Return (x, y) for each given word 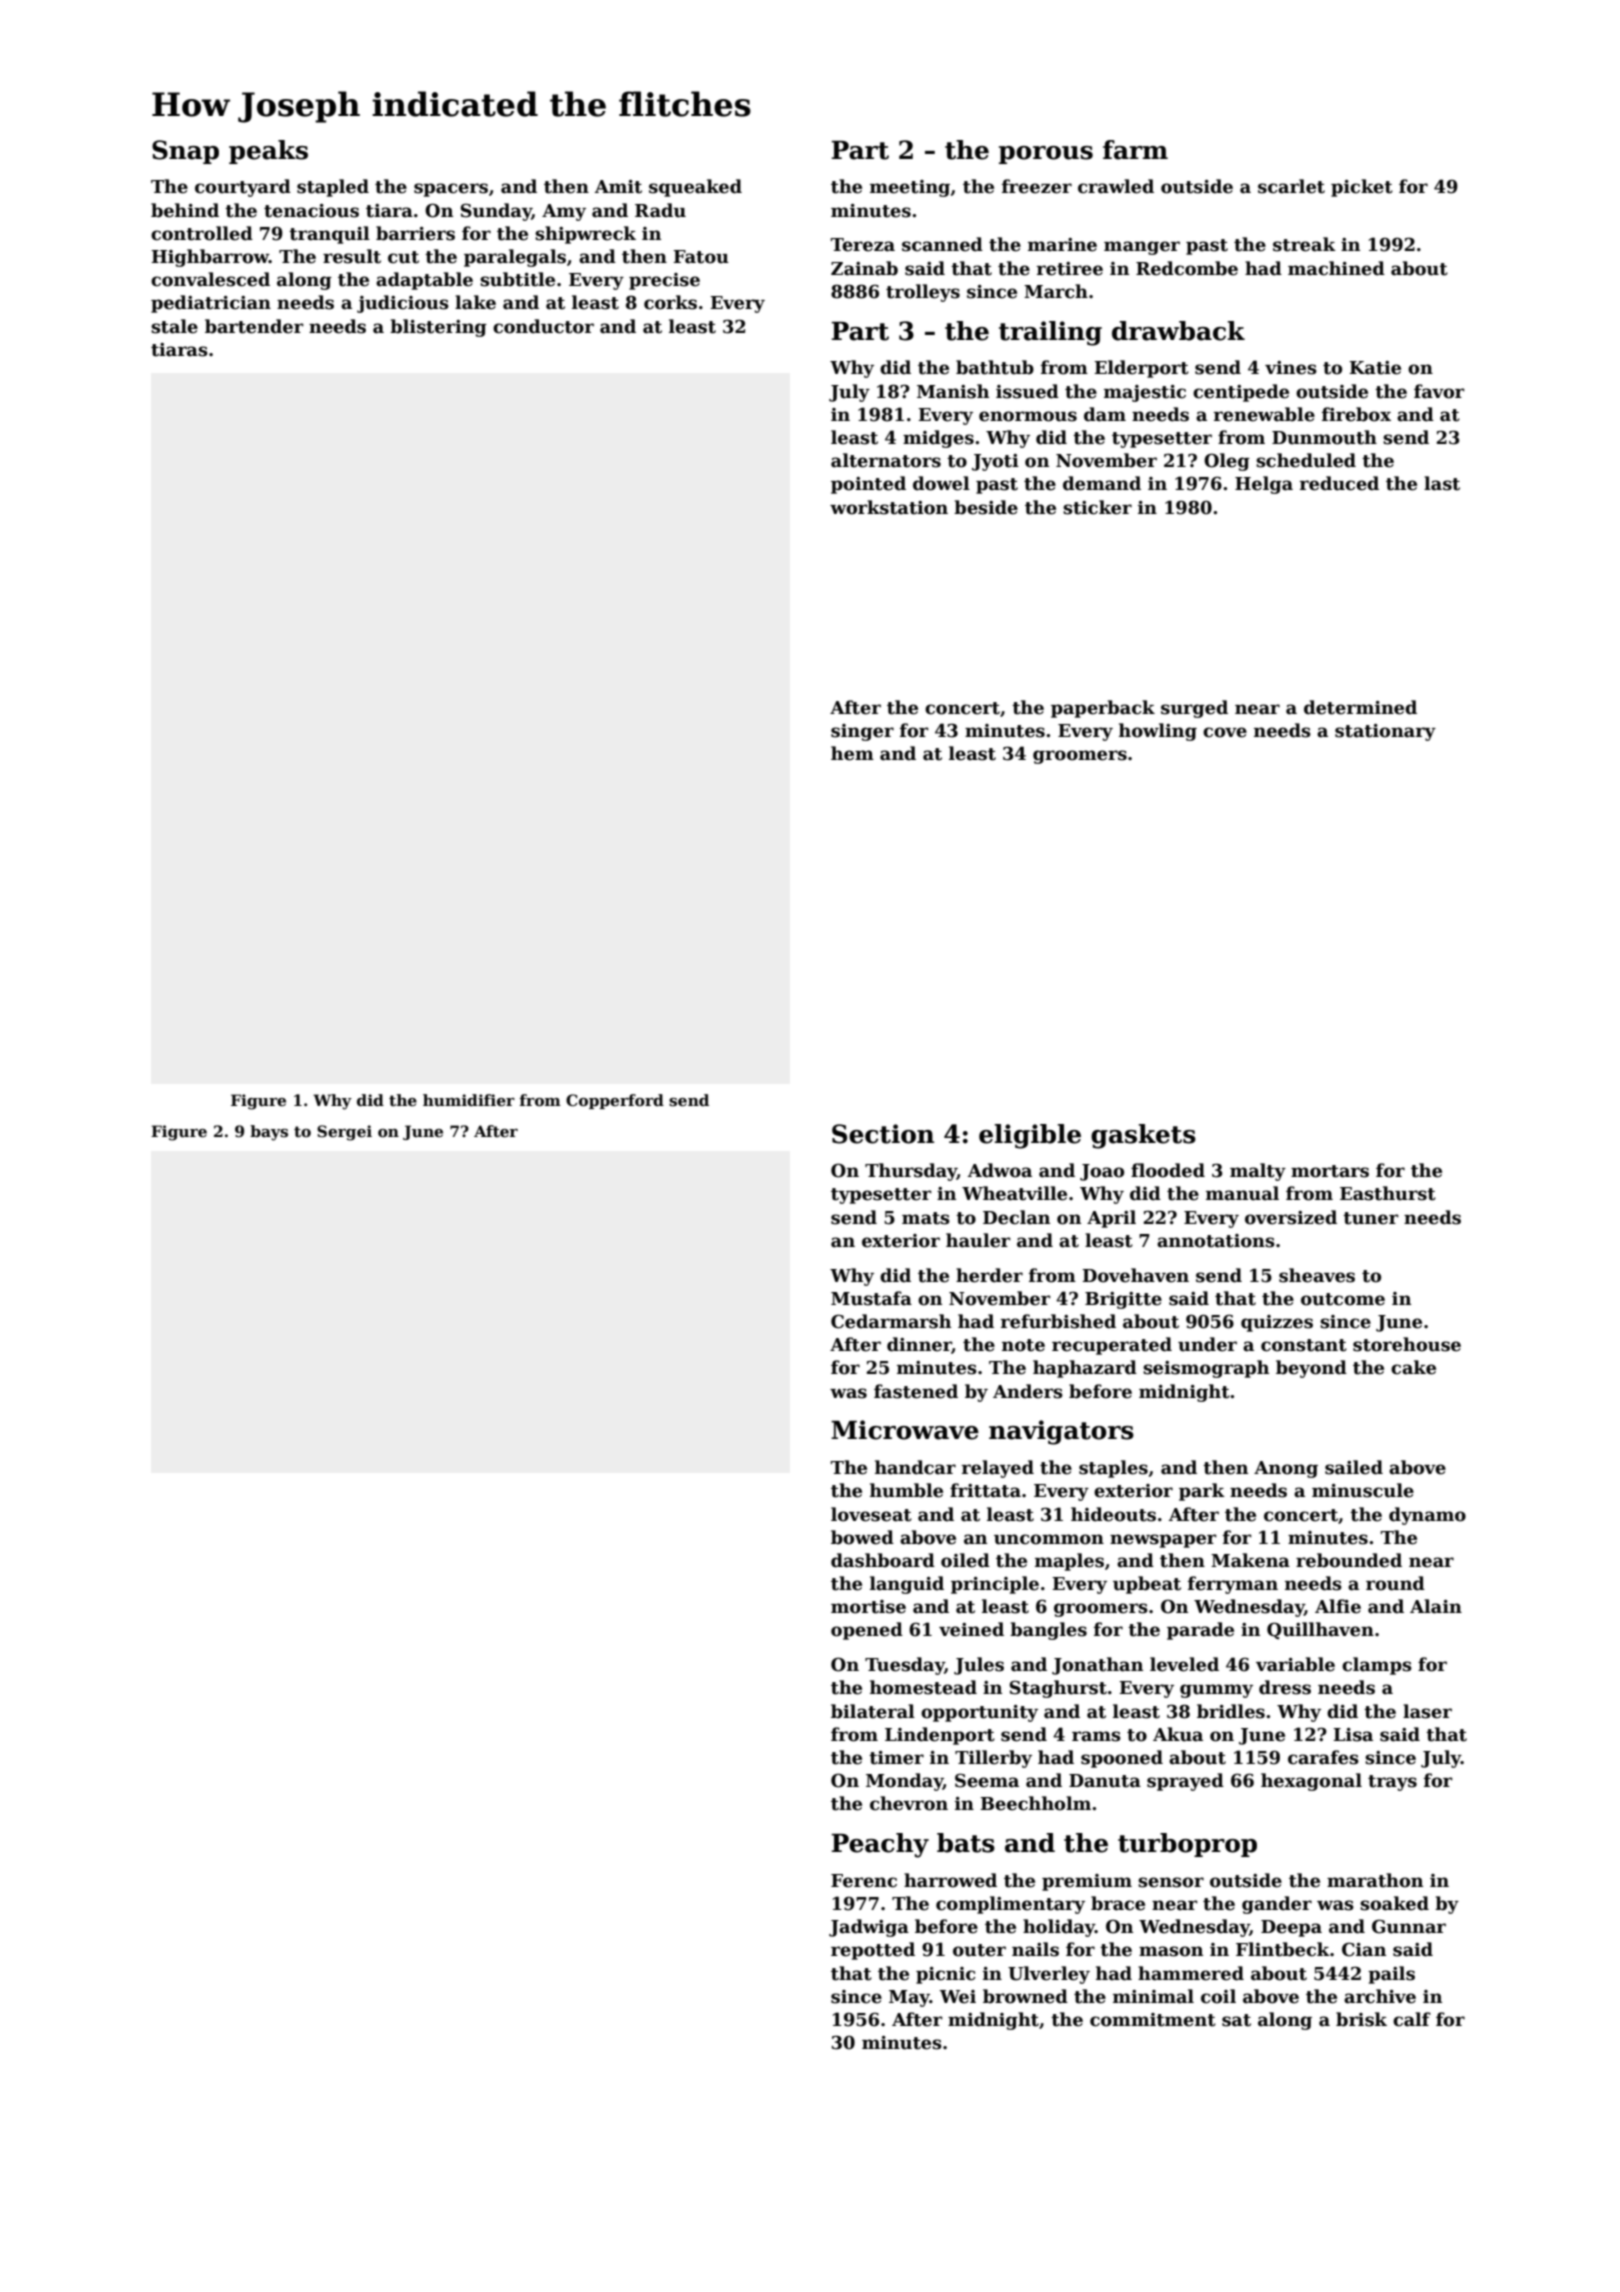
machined (1336, 268)
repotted (873, 1951)
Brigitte (1123, 1300)
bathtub (995, 367)
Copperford (615, 1101)
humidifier (469, 1100)
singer (862, 732)
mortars (1330, 1171)
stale (174, 326)
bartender (254, 326)
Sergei (344, 1133)
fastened (916, 1391)
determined (1360, 707)
